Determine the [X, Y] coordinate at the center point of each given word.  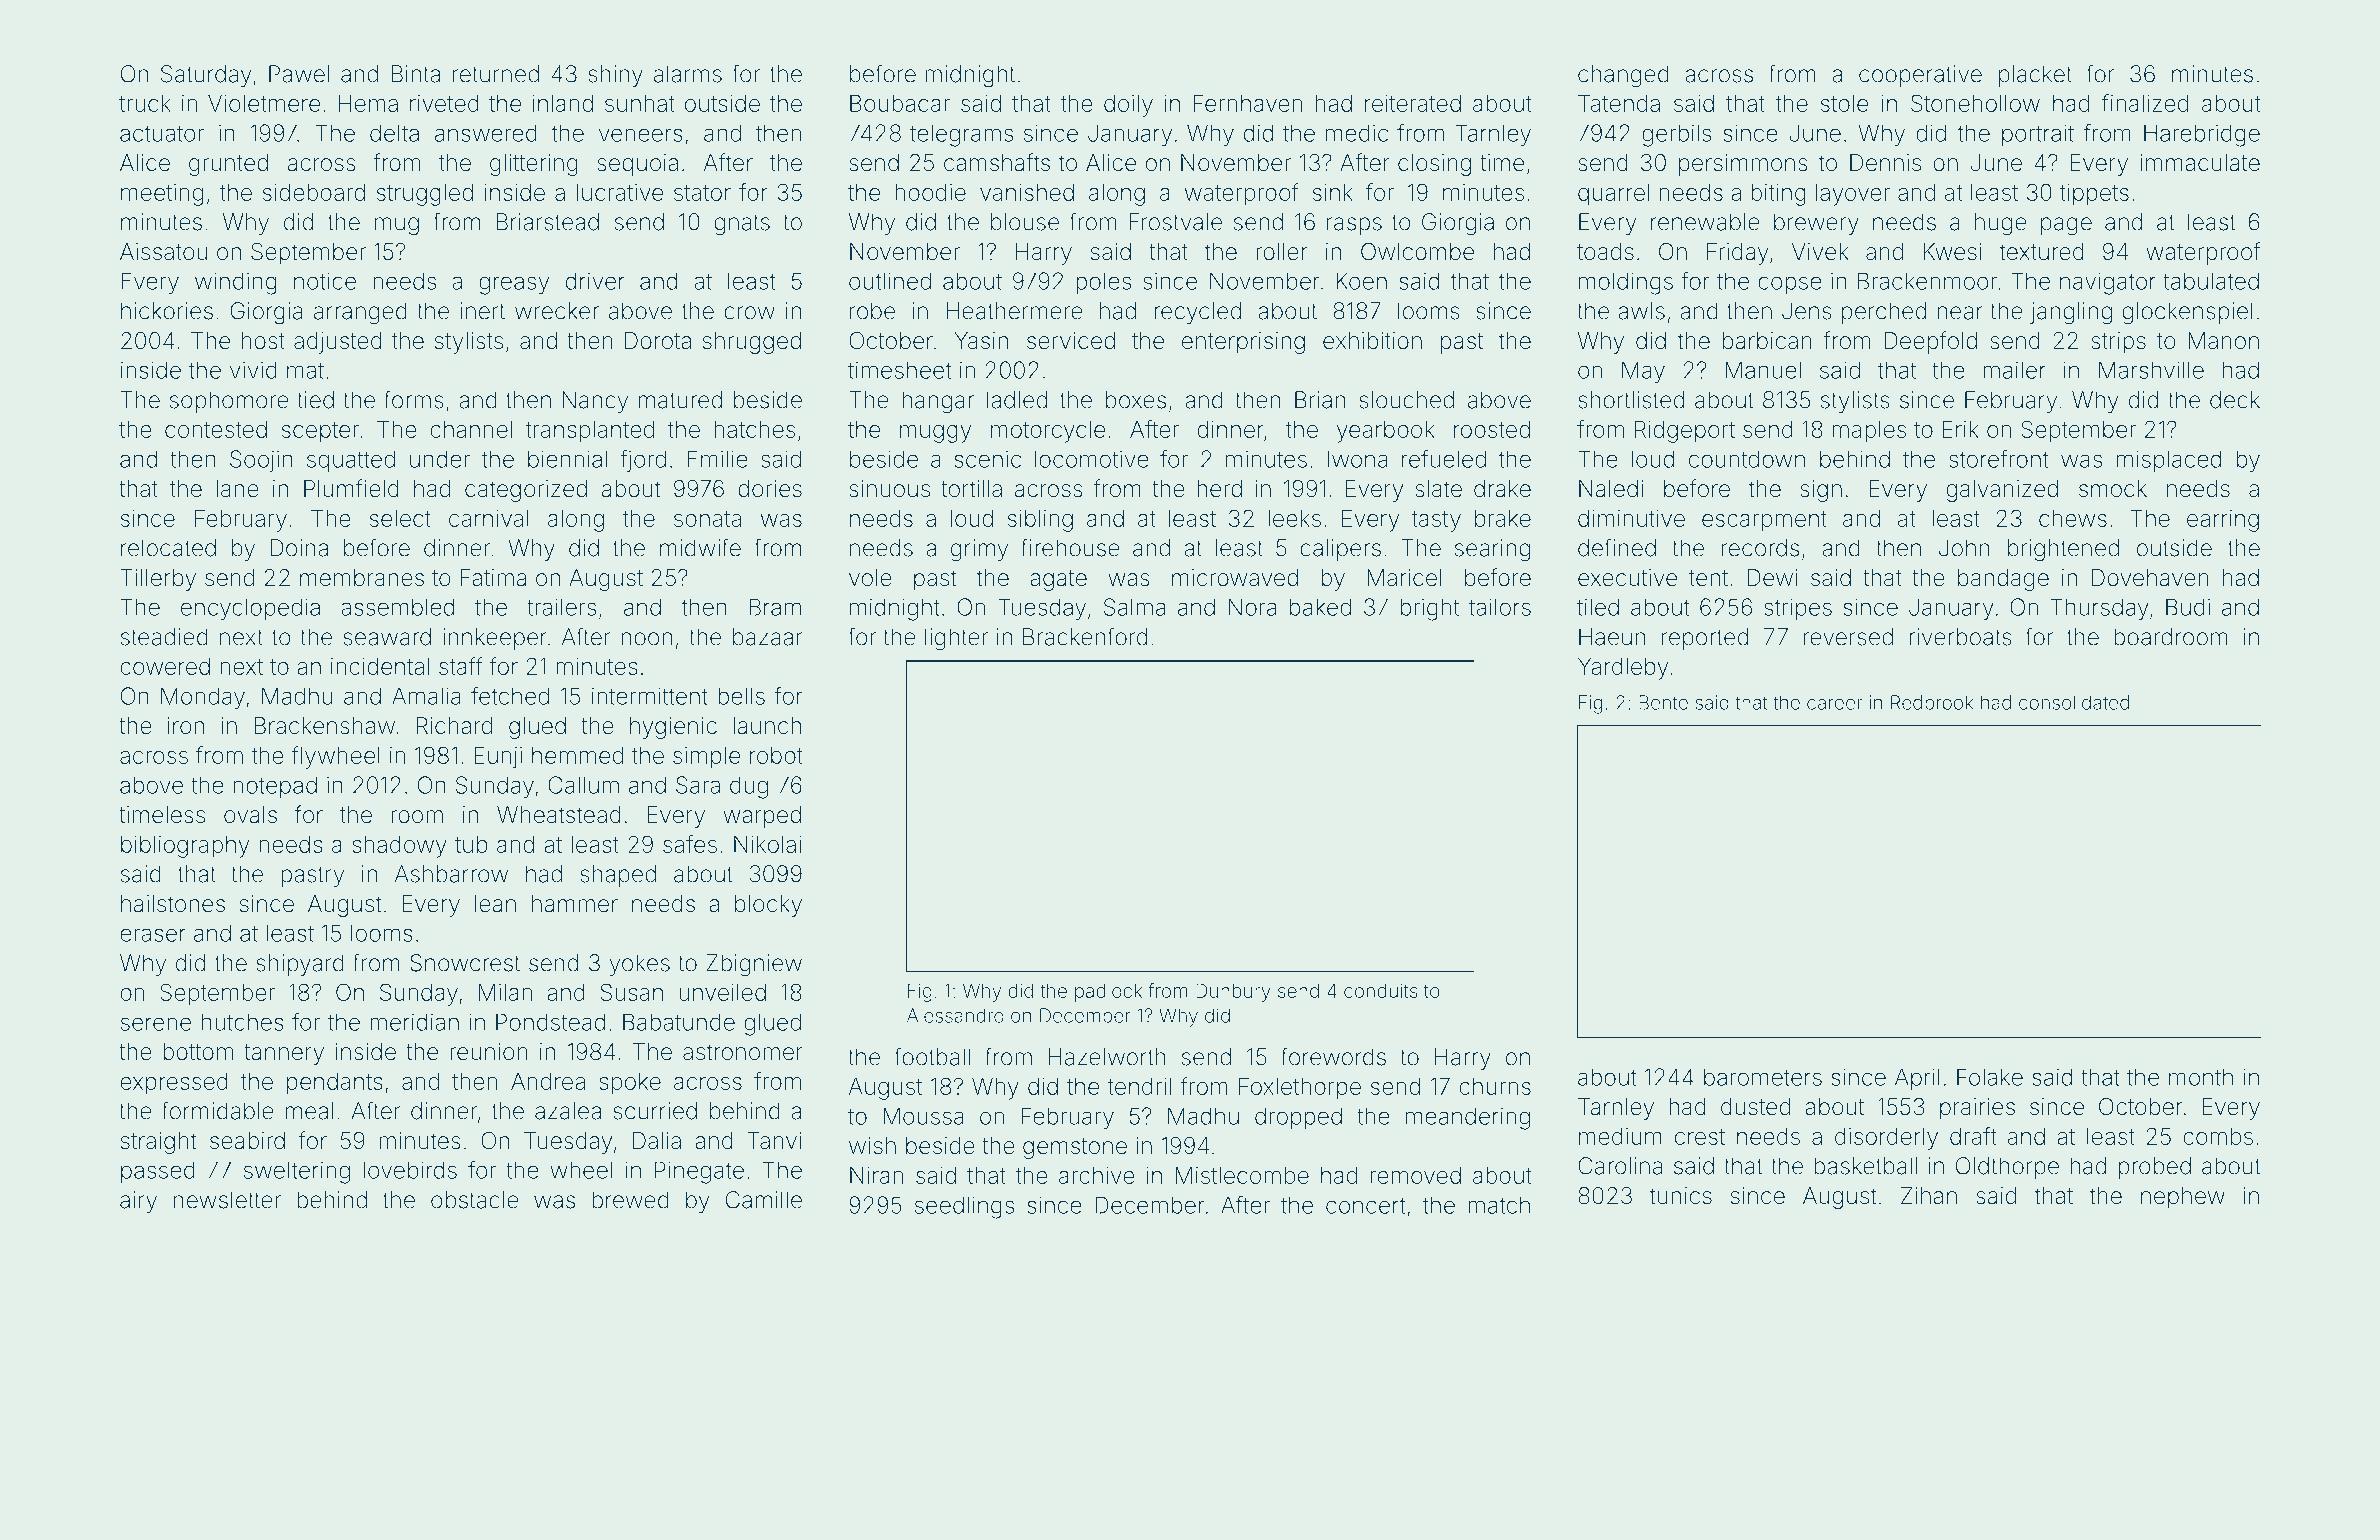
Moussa [923, 1116]
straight [158, 1143]
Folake [1990, 1077]
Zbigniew [754, 965]
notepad [275, 787]
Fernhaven [1248, 103]
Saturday [206, 76]
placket [2035, 76]
